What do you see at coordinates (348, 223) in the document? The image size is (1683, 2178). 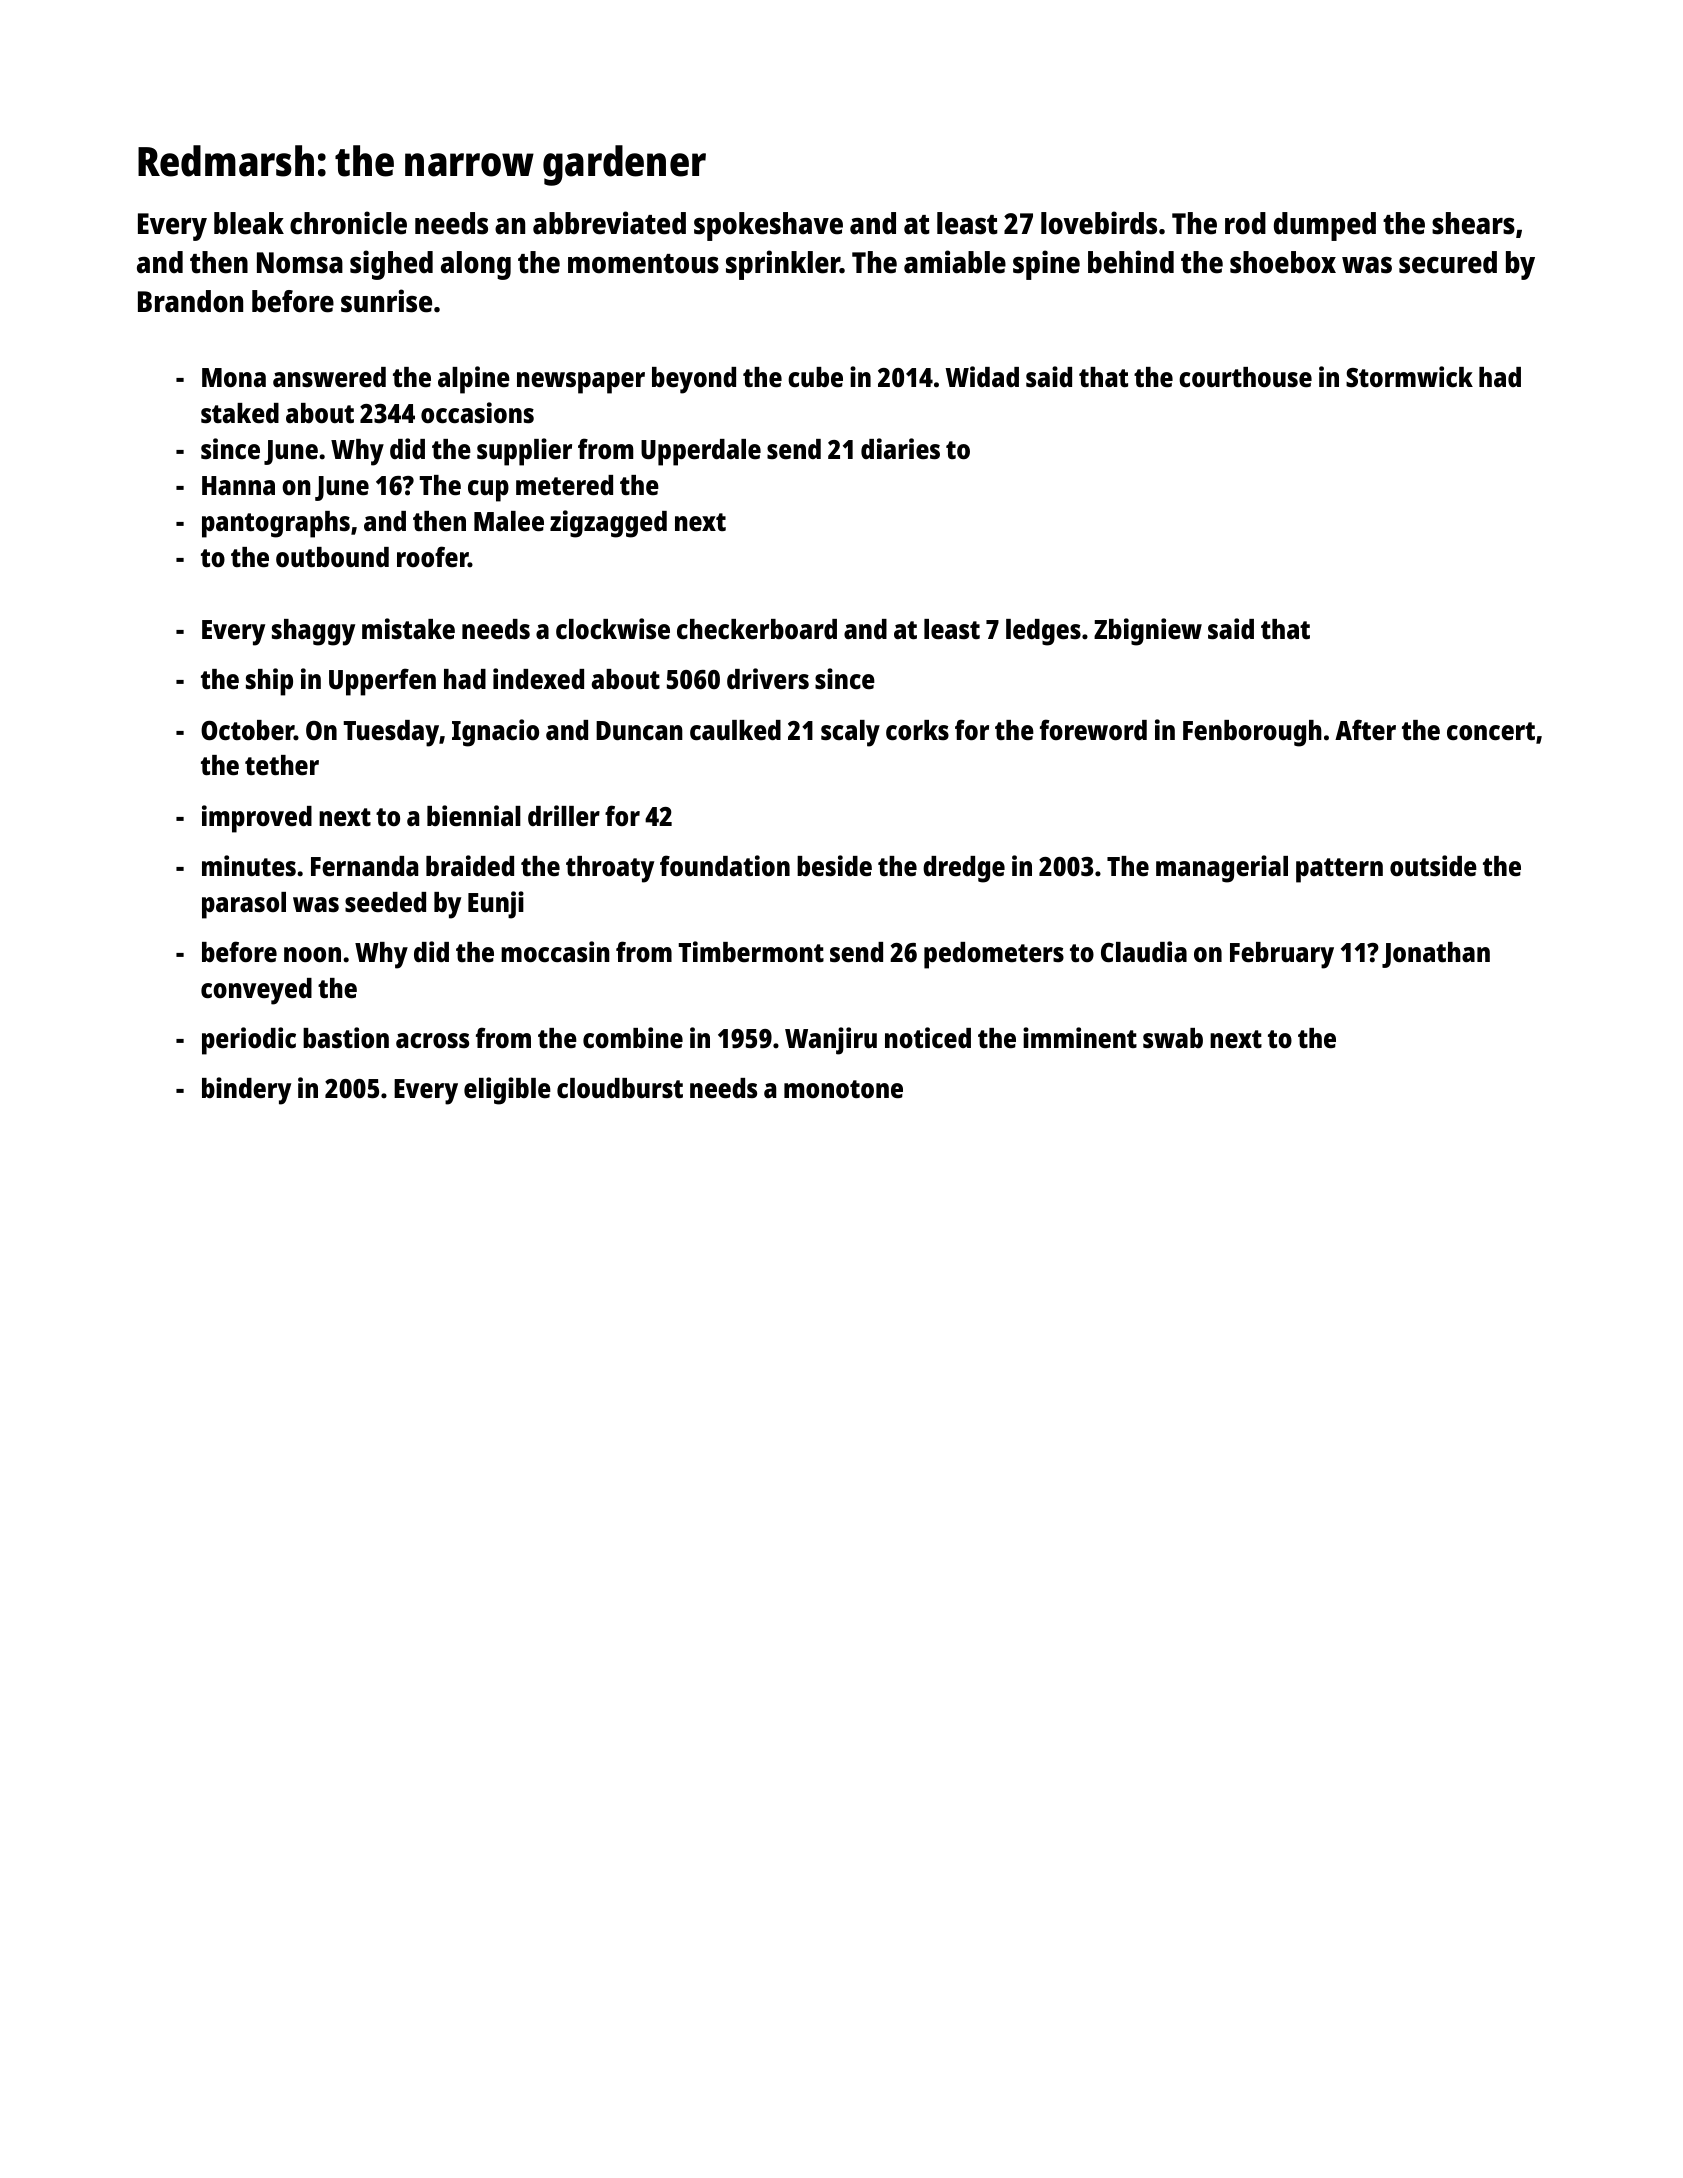 I see `chronicle` at bounding box center [348, 223].
